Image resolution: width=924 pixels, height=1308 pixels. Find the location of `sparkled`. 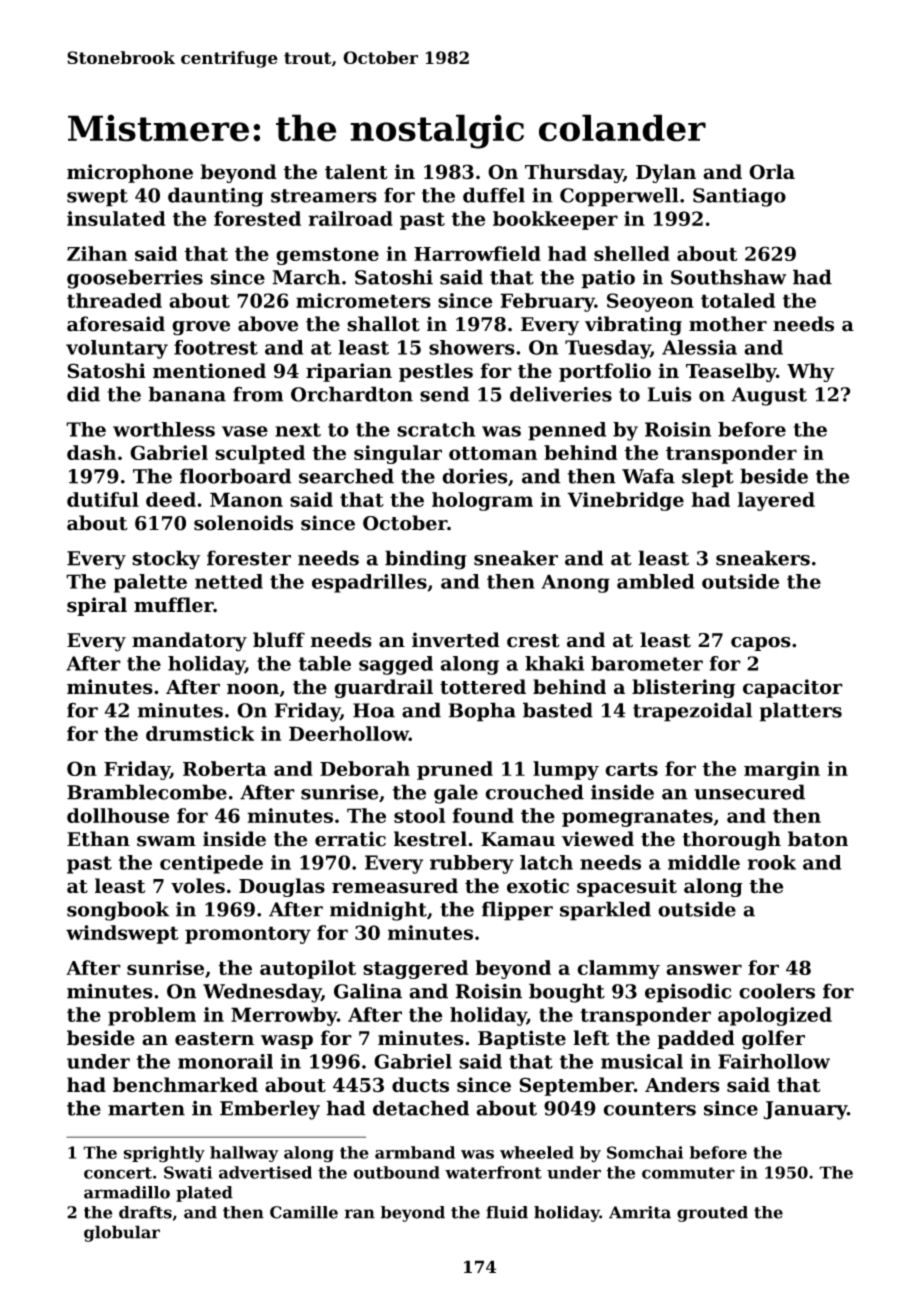

sparkled is located at coordinates (605, 911).
